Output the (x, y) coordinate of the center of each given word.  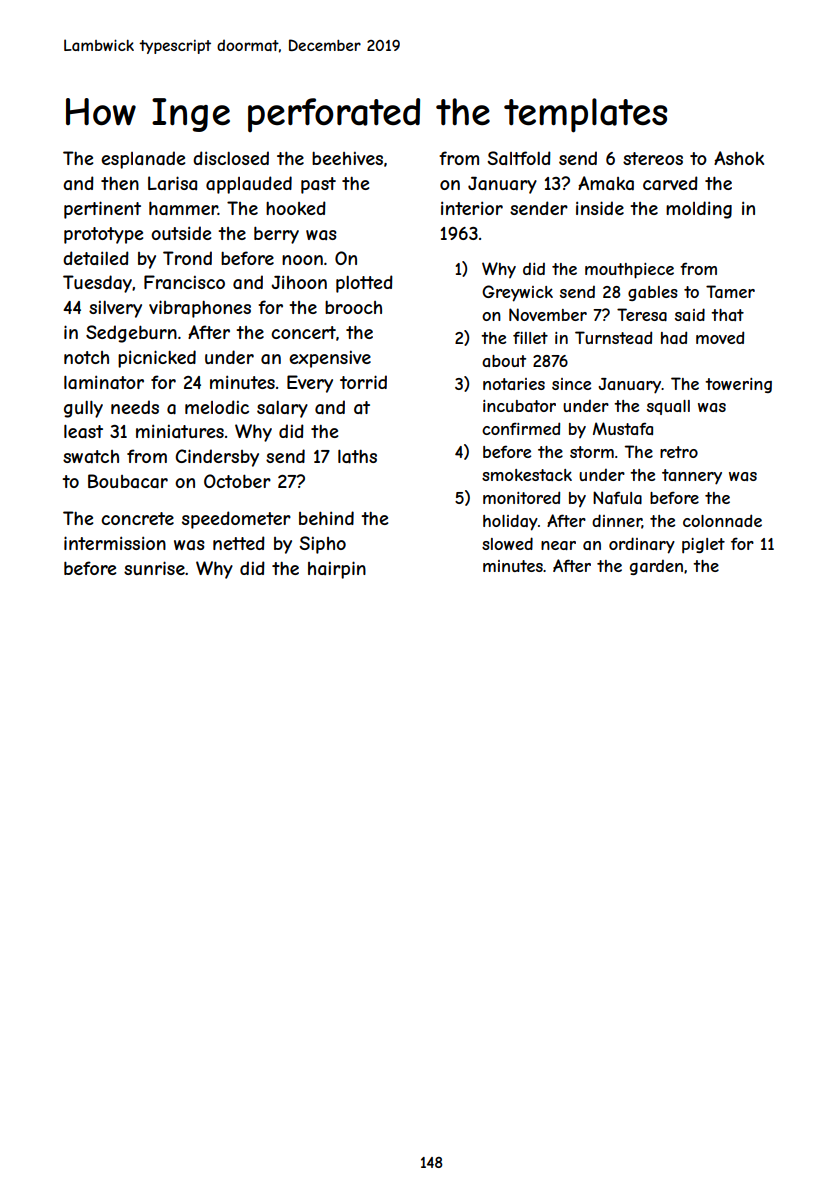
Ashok (739, 158)
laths (357, 456)
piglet (703, 545)
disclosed (231, 158)
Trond (187, 258)
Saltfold (519, 158)
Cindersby (217, 458)
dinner (617, 521)
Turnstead (613, 337)
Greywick (517, 293)
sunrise (154, 568)
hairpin (337, 570)
